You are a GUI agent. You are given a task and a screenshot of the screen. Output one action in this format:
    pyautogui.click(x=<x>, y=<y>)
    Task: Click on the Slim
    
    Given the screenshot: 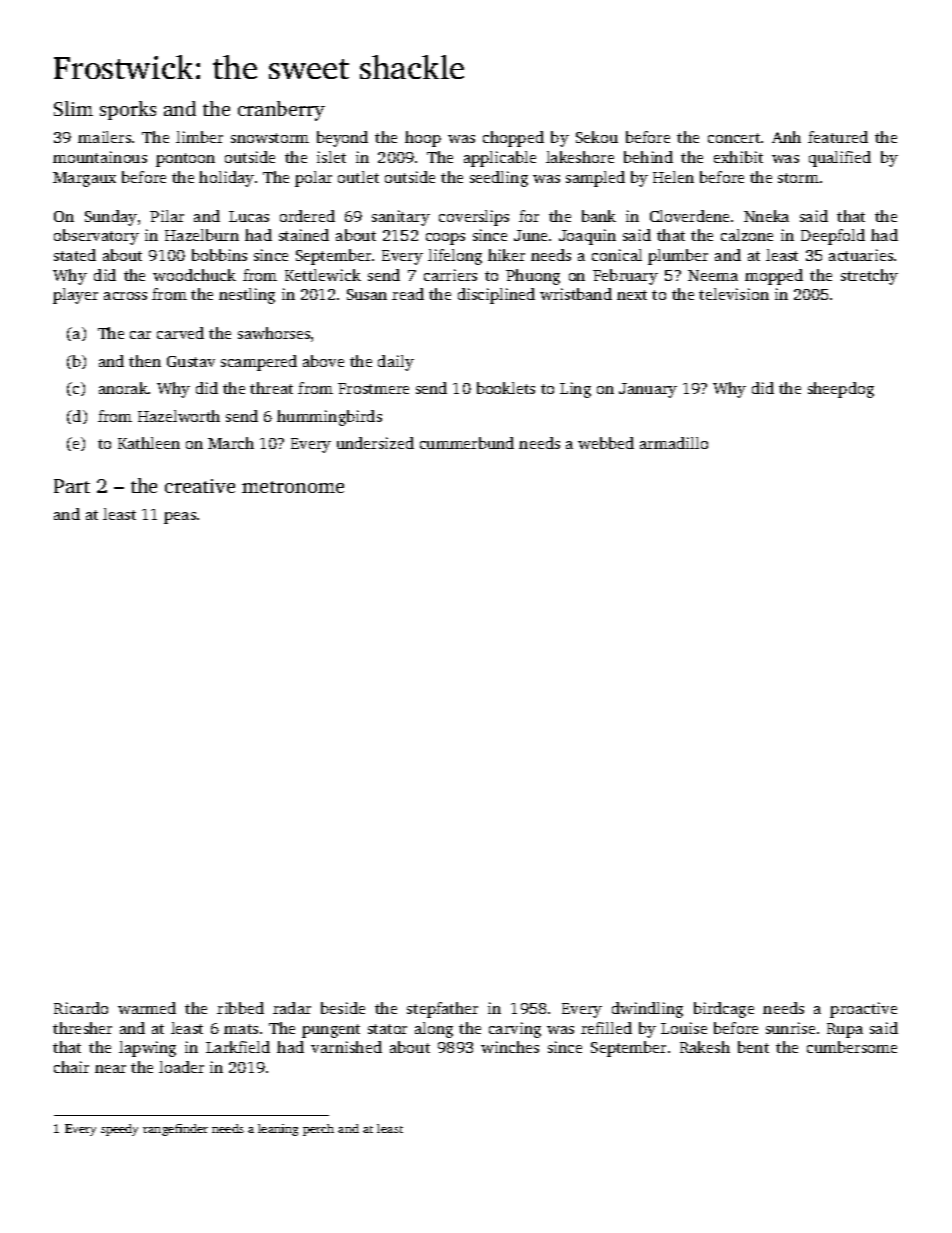 What is the action you would take?
    pyautogui.click(x=73, y=108)
